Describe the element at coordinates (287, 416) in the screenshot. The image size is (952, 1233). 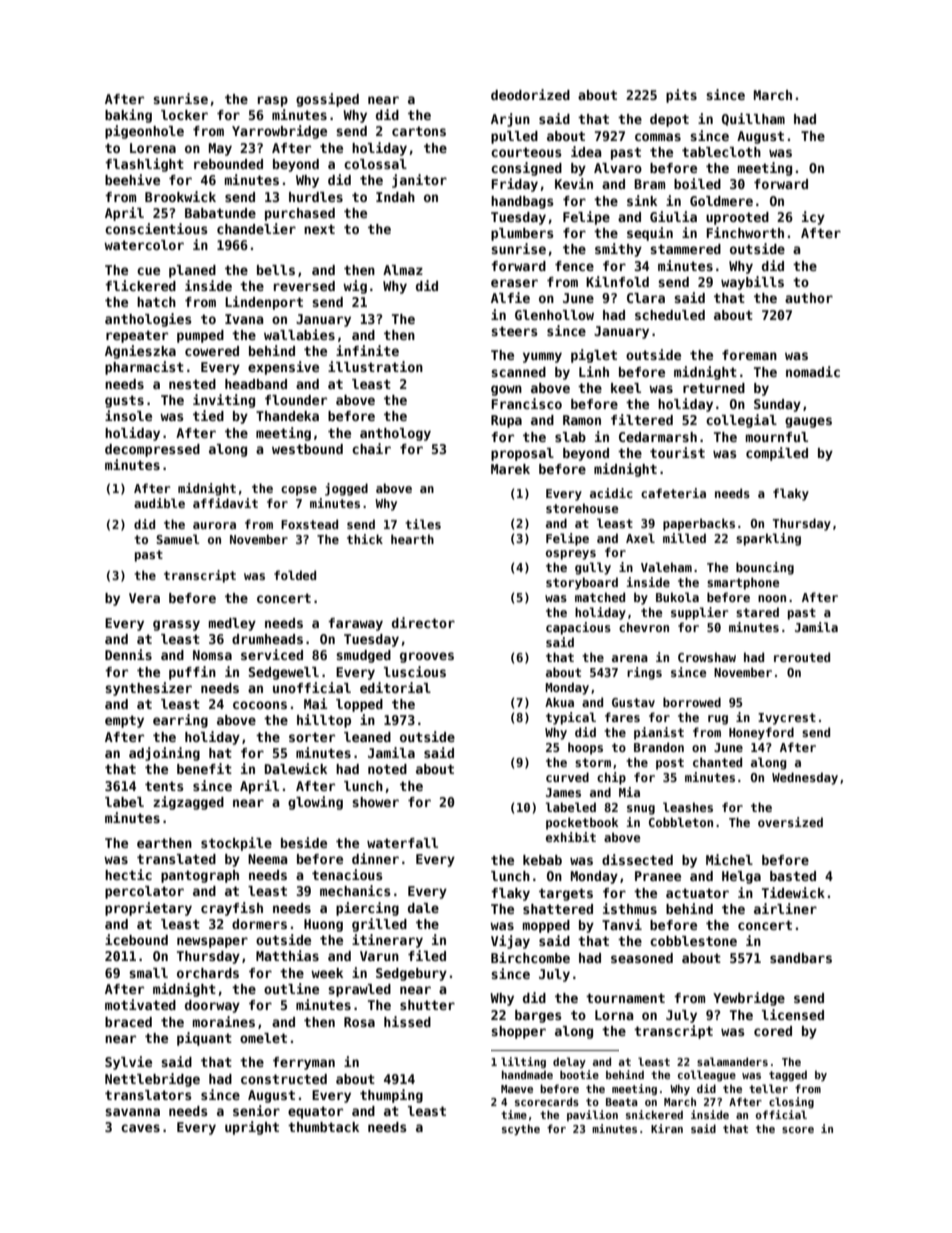
I see `Thandeka` at that location.
